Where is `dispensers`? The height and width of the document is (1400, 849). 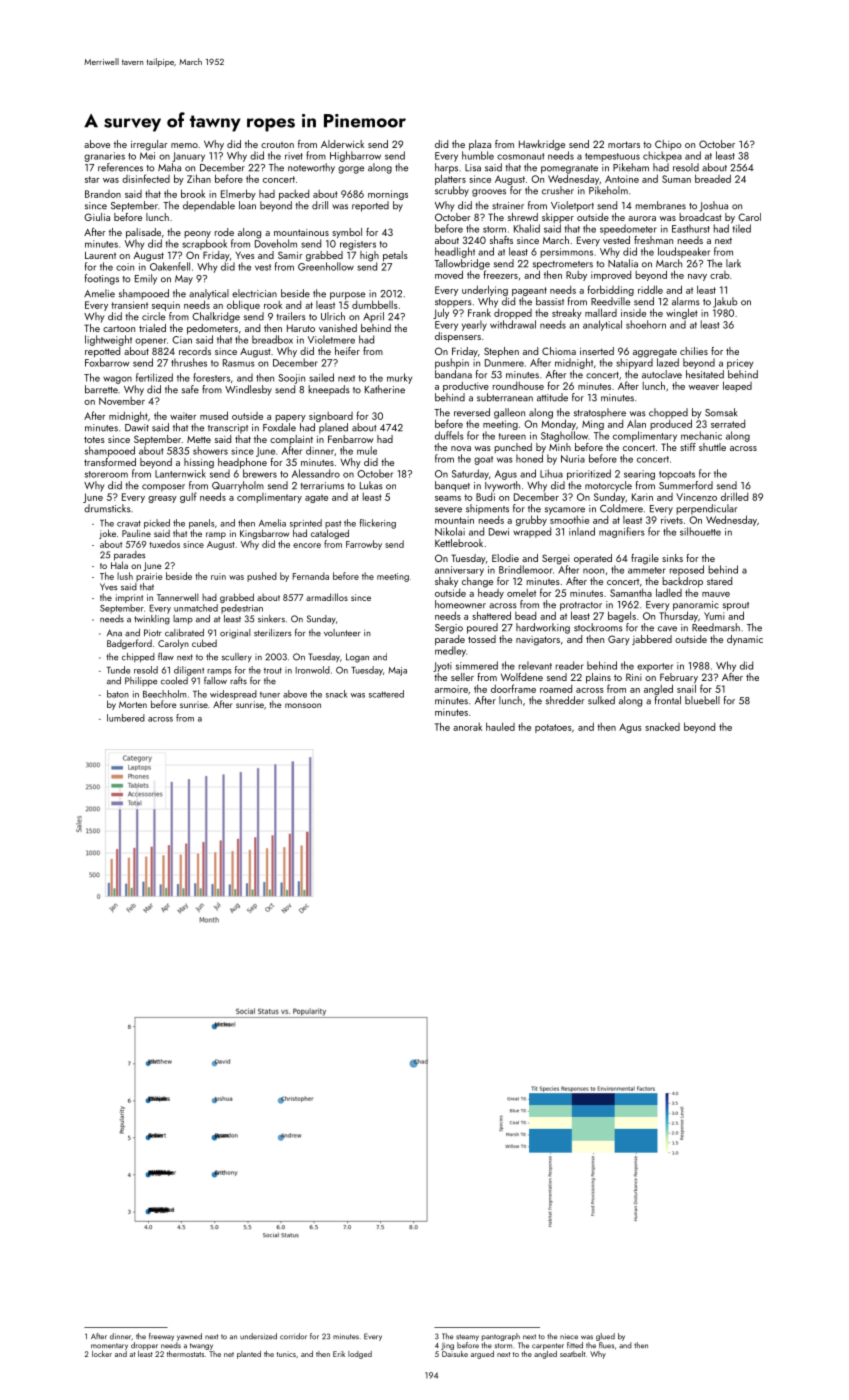 dispensers is located at coordinates (458, 337).
